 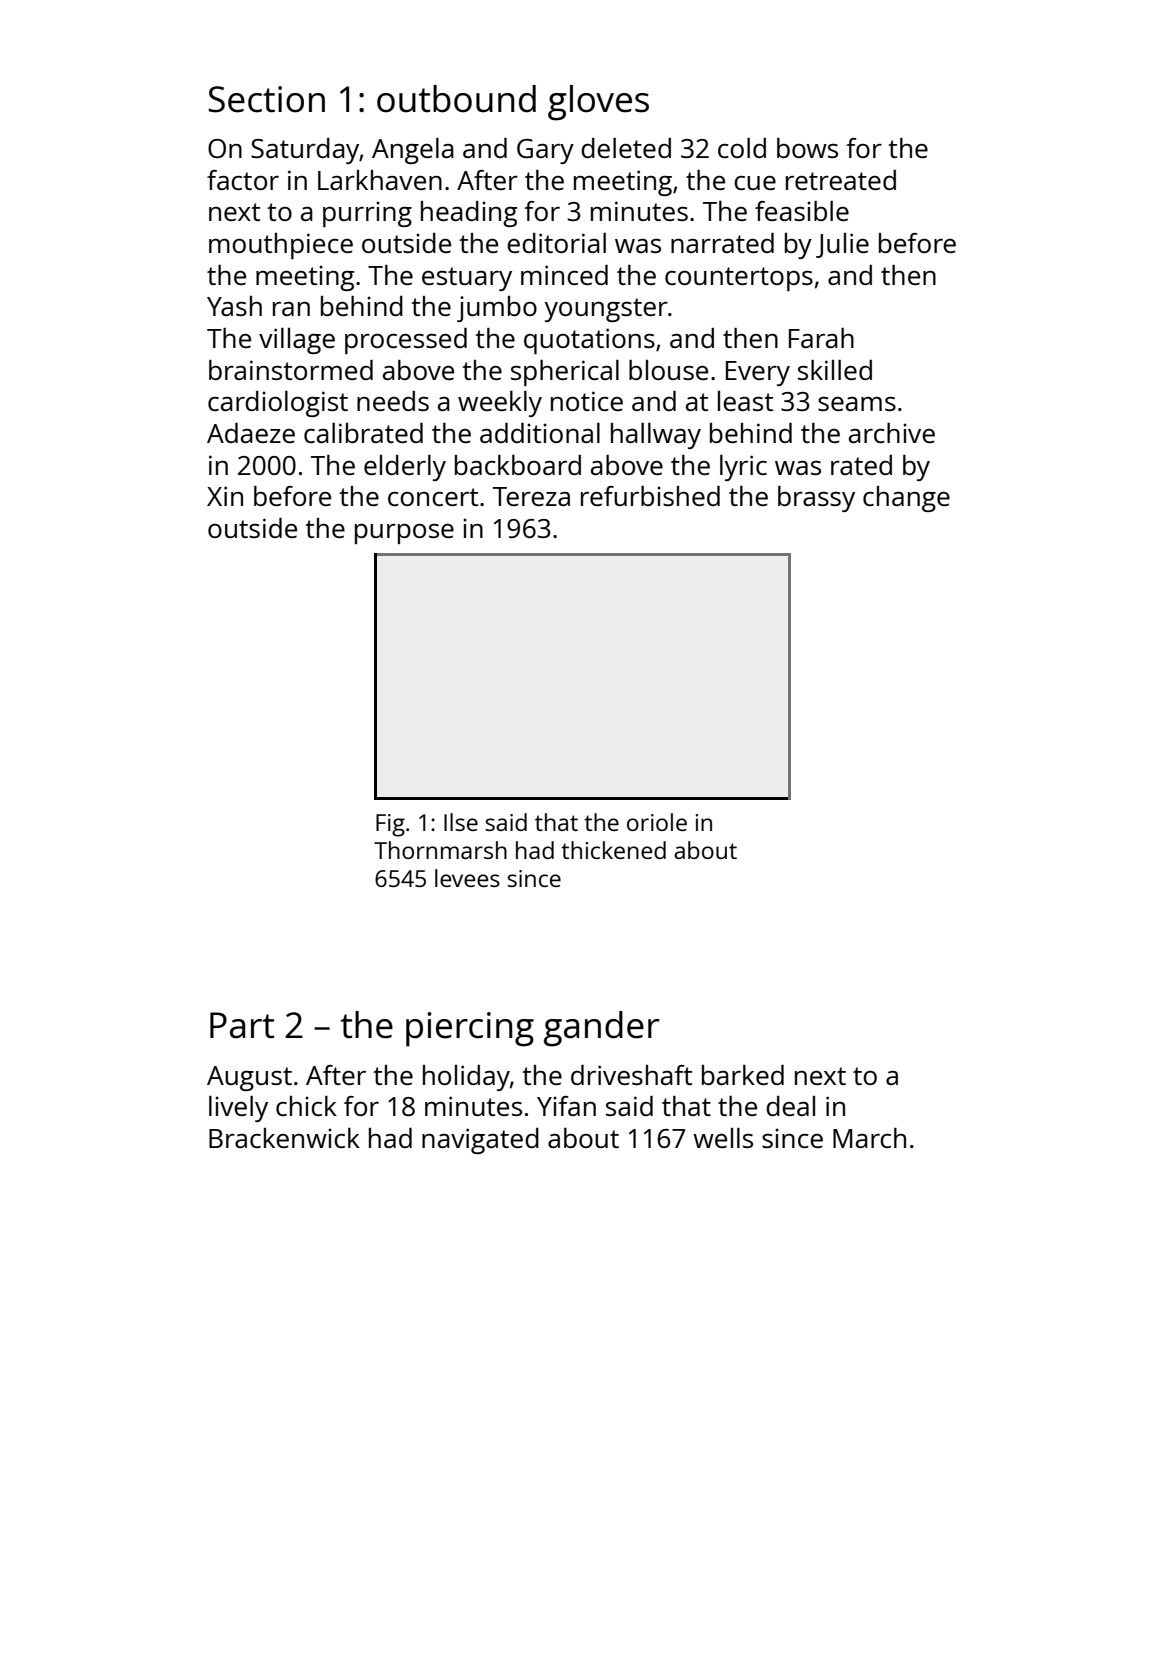 I want to click on jumbo, so click(x=497, y=309).
